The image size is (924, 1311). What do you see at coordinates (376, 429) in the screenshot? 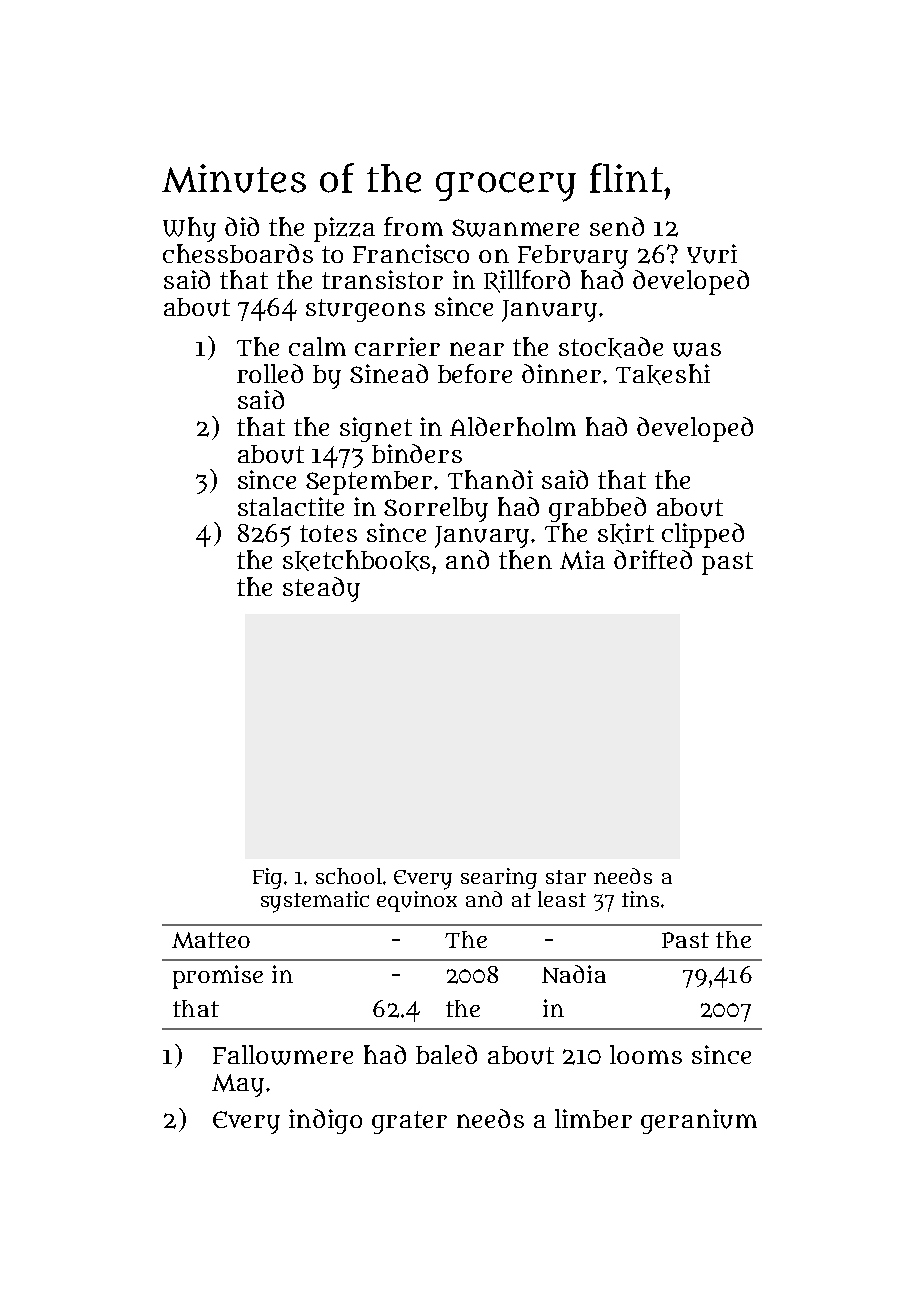
I see `signet` at bounding box center [376, 429].
